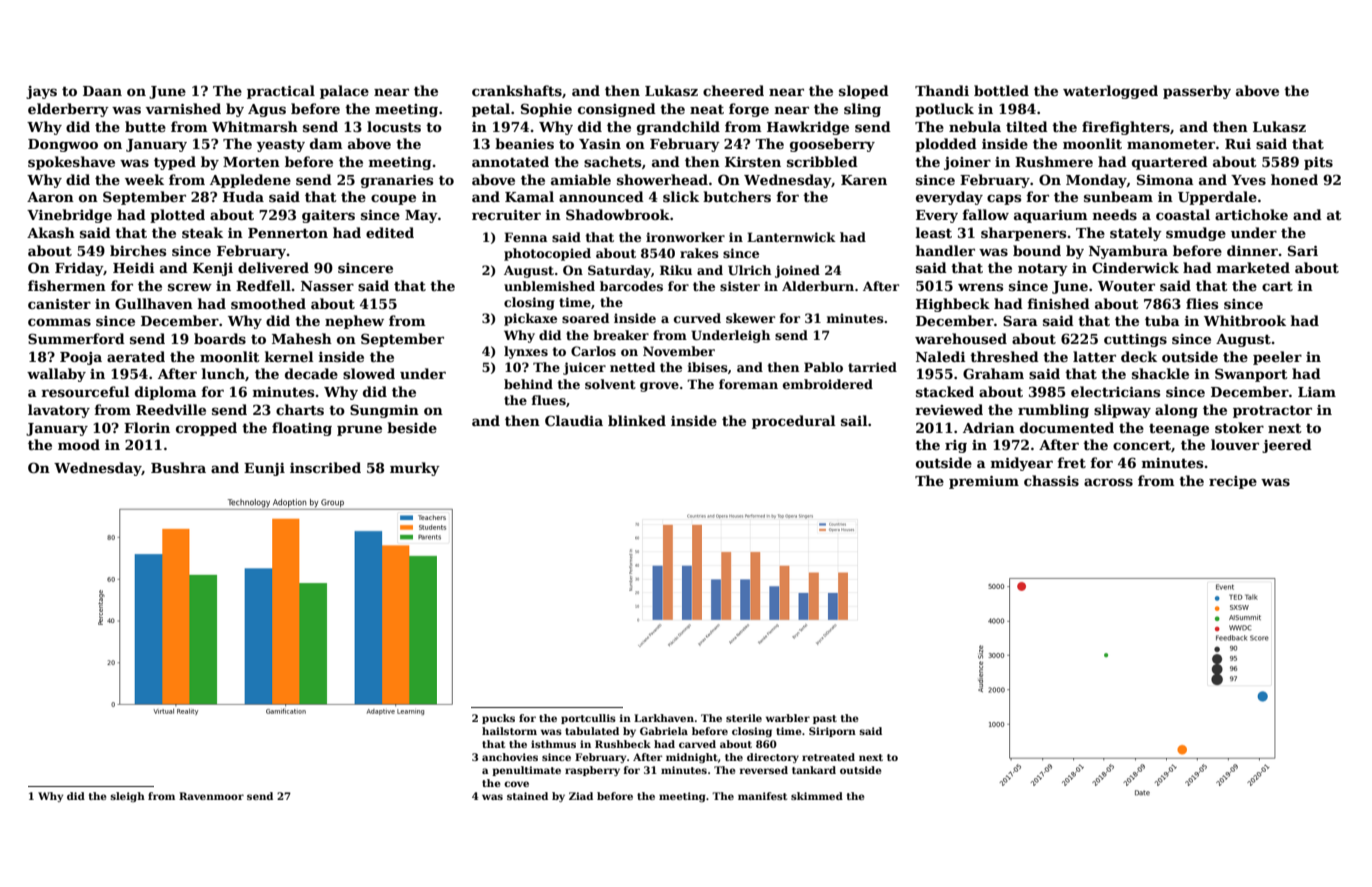 Image resolution: width=1372 pixels, height=887 pixels. I want to click on firefighters, so click(1126, 128).
